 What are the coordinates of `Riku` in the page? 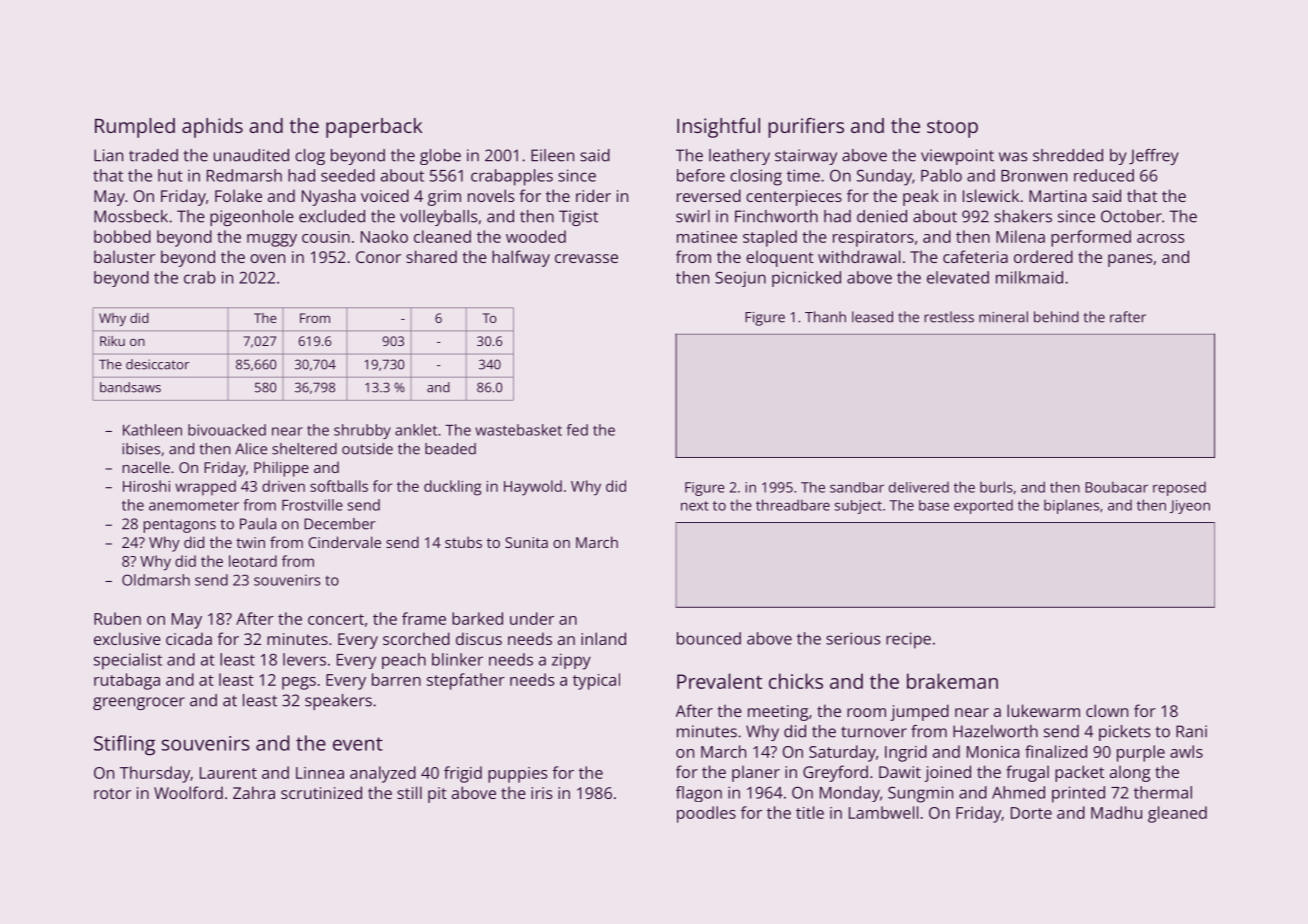 It's located at (112, 341).
